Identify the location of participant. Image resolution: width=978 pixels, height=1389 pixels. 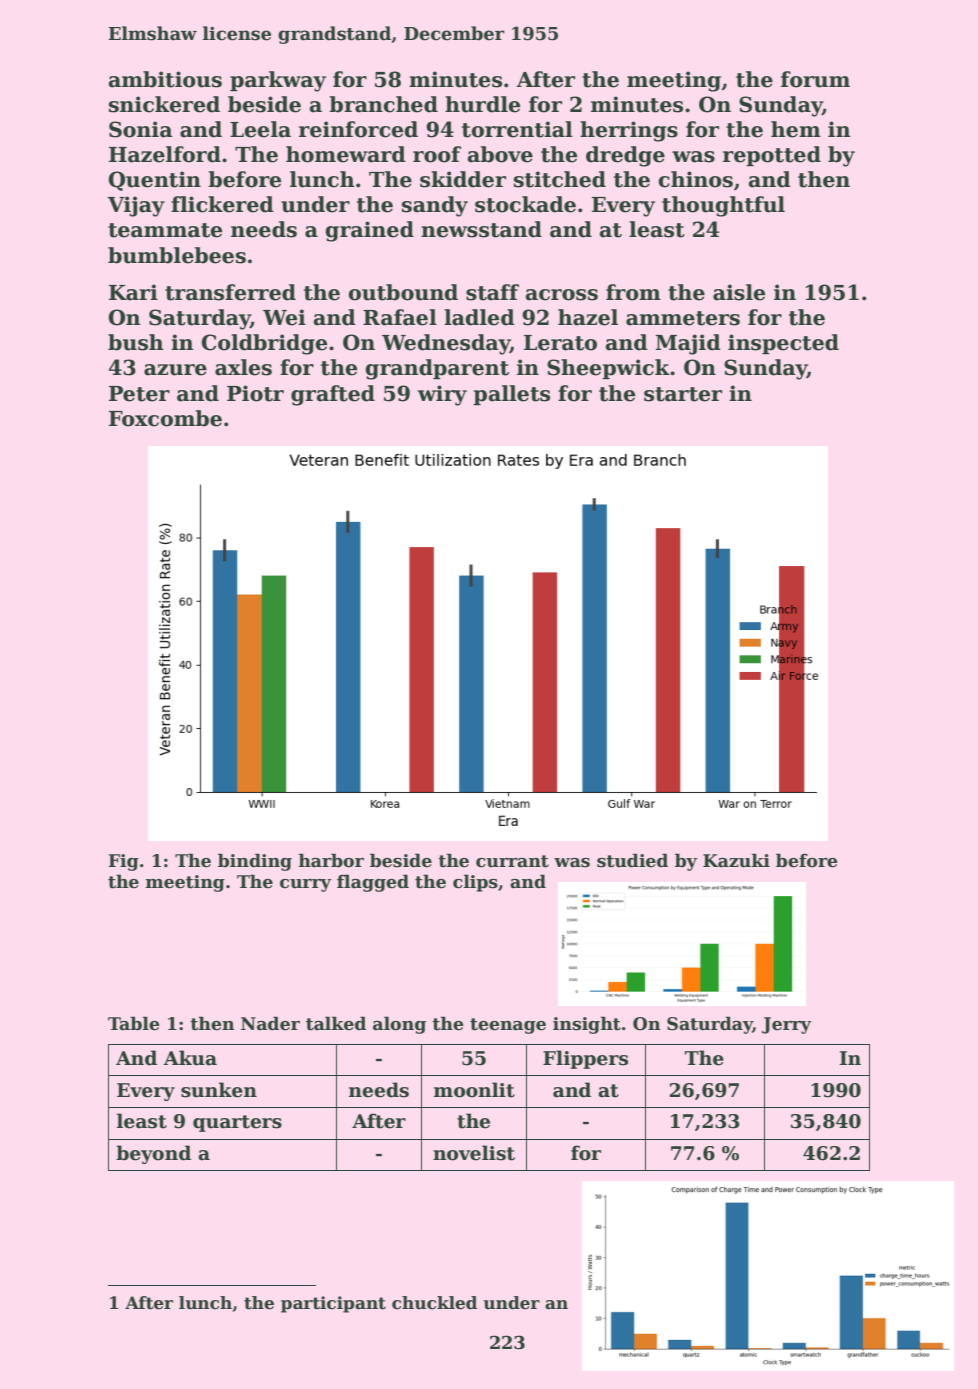
(333, 1304).
